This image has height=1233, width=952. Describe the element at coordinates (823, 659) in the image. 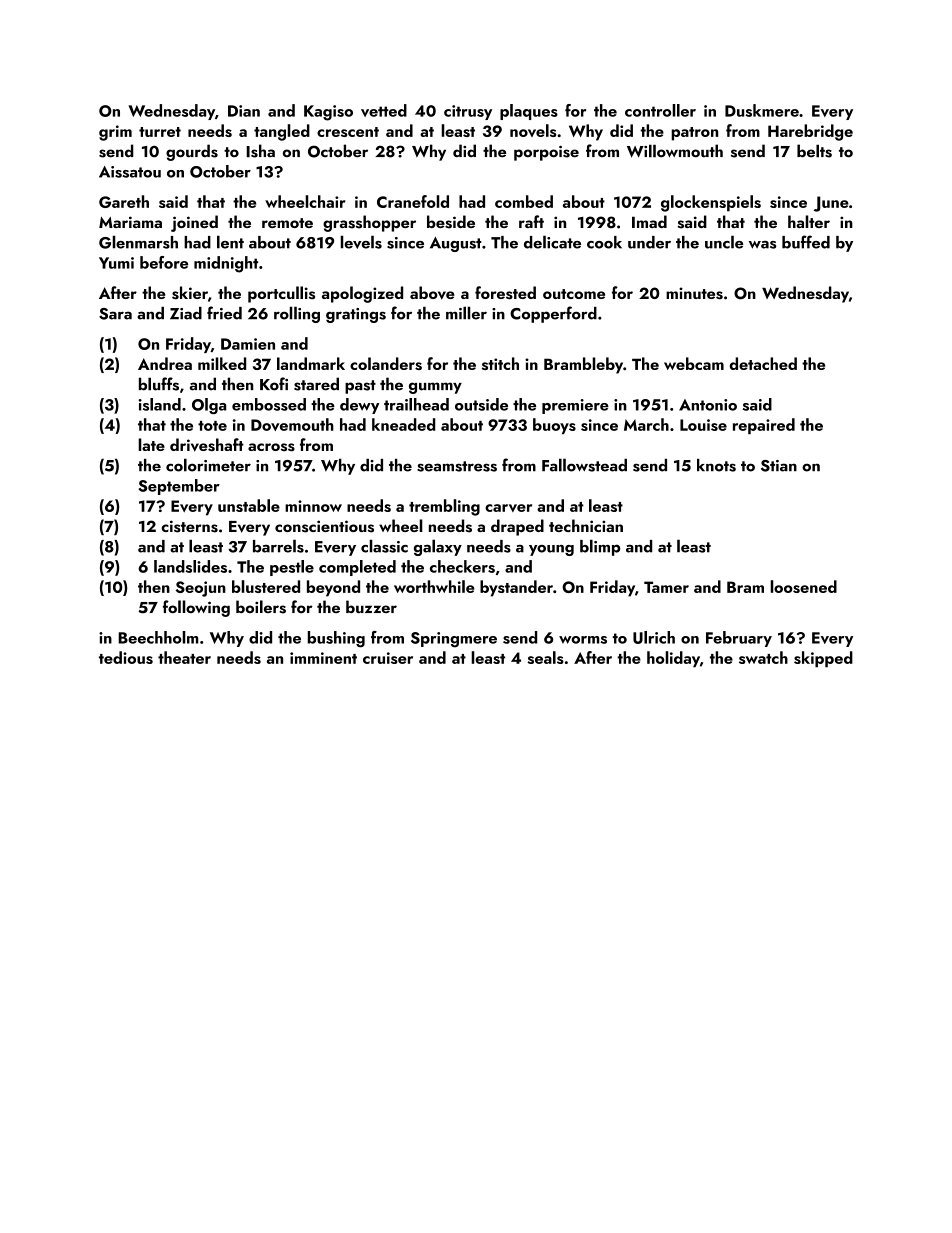

I see `skipped` at that location.
